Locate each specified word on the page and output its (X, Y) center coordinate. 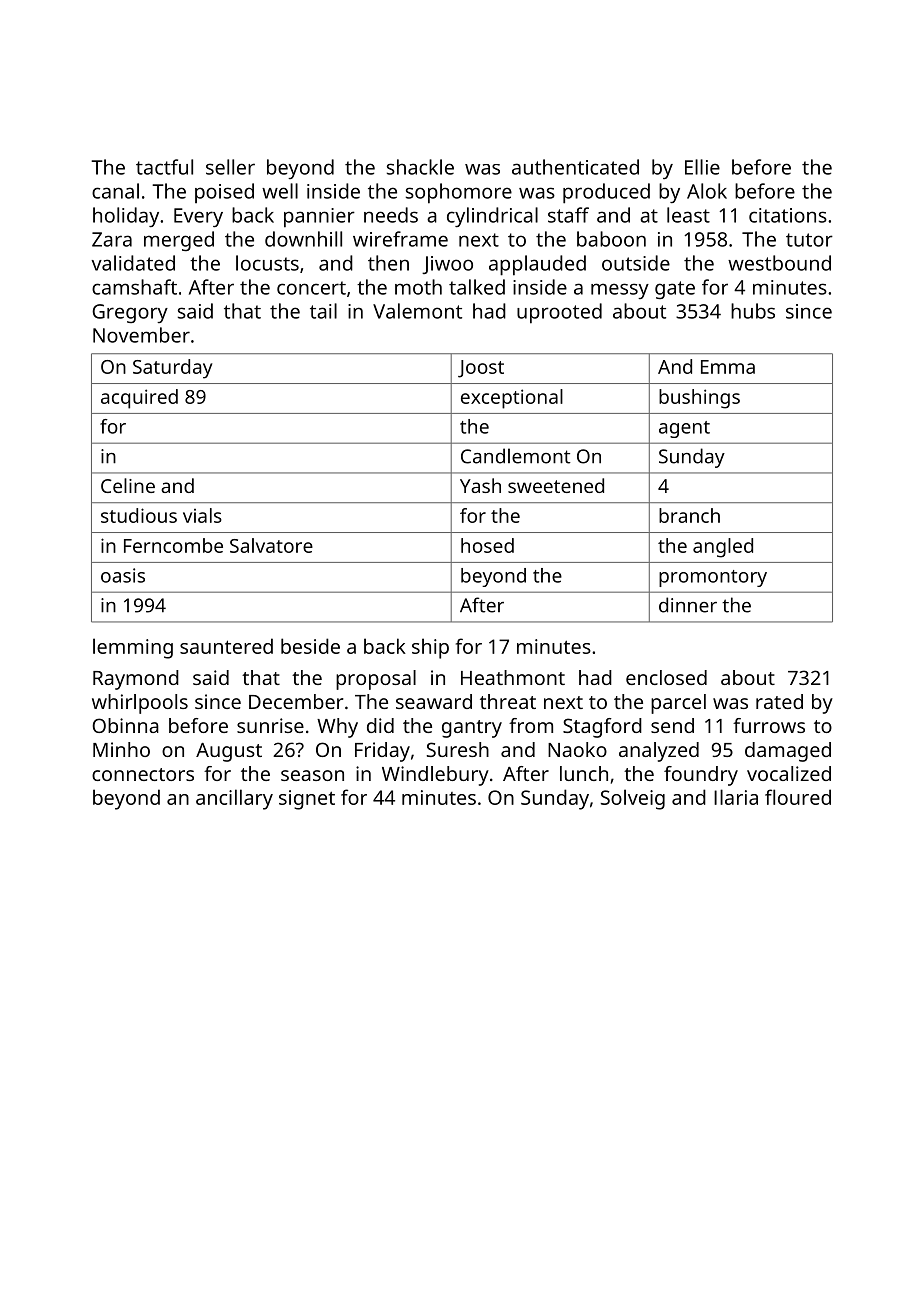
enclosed (666, 677)
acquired (139, 399)
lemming (133, 648)
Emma (728, 367)
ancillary (234, 799)
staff (568, 215)
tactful (164, 167)
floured (798, 797)
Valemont (417, 311)
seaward (434, 701)
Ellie (702, 167)
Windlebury (435, 776)
